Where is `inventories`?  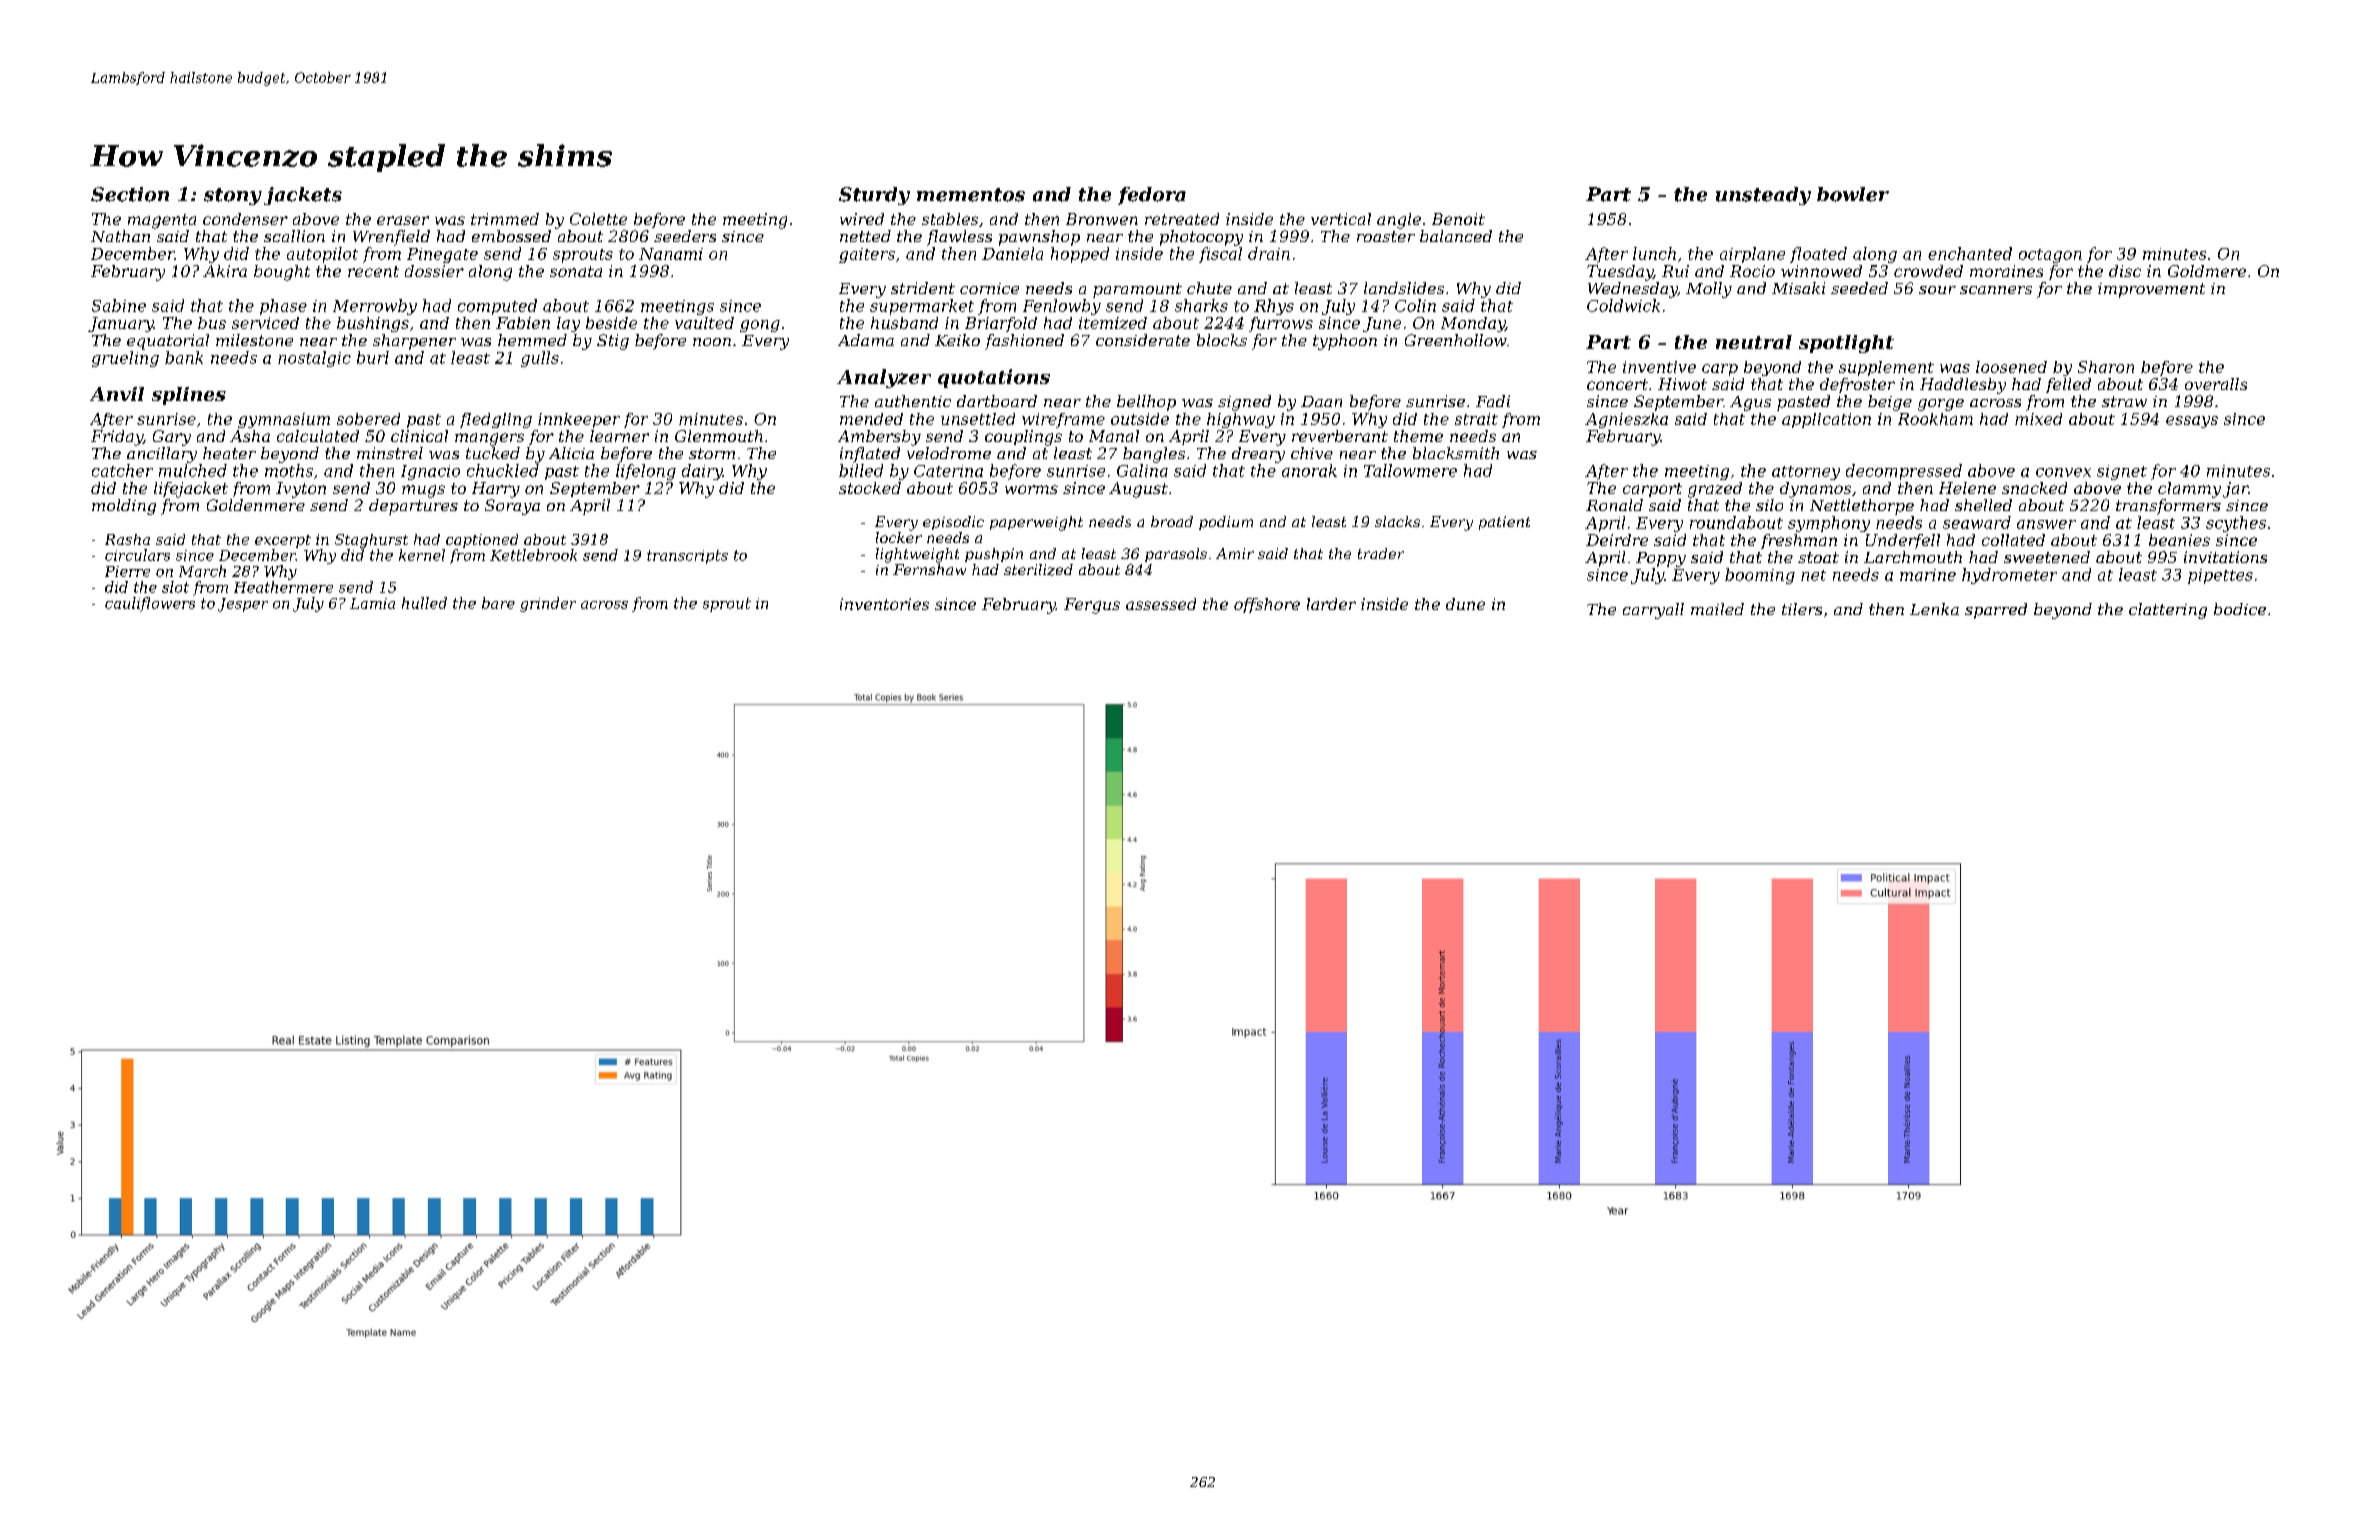 inventories is located at coordinates (884, 604).
